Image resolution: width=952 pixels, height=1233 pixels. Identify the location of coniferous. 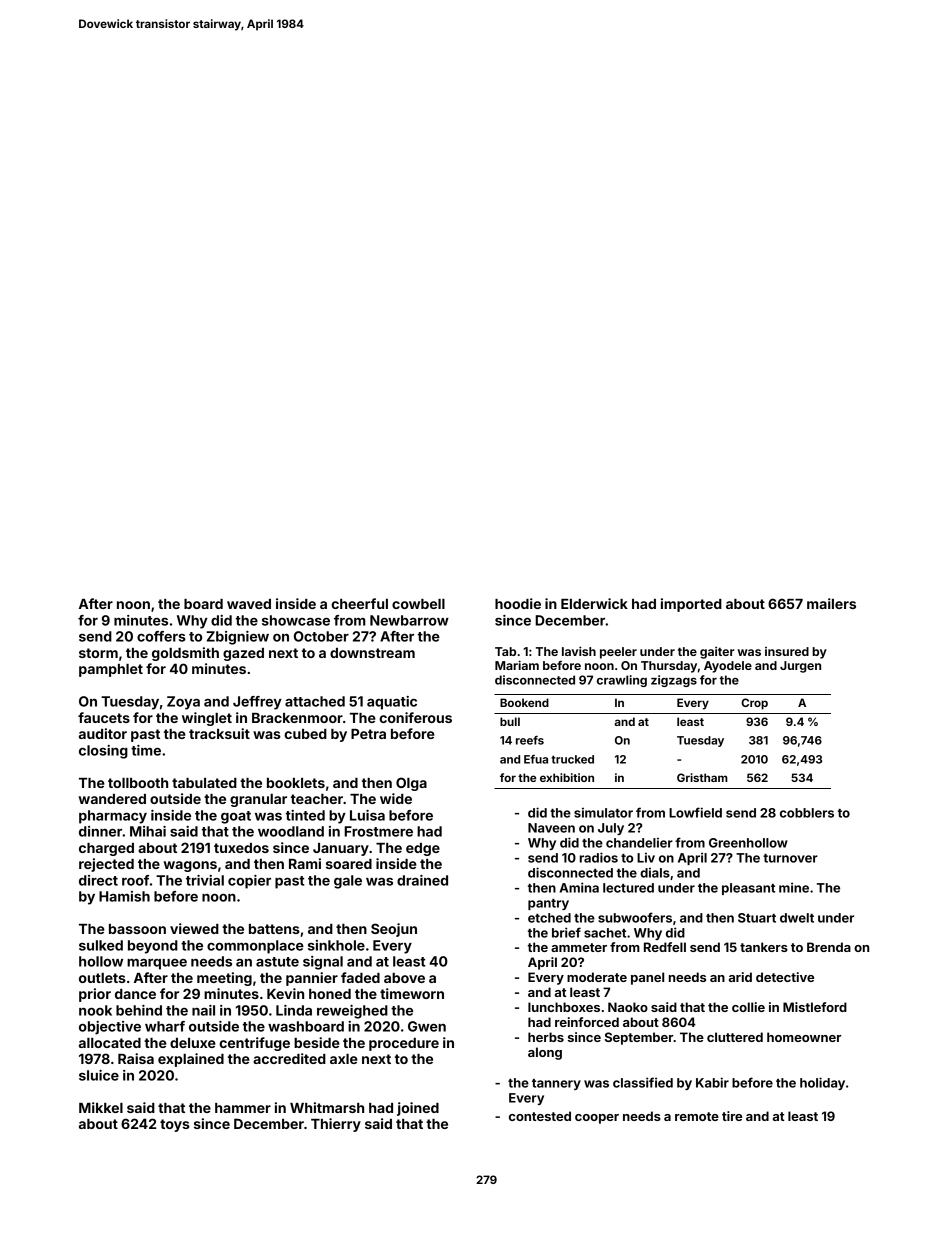
(415, 717).
